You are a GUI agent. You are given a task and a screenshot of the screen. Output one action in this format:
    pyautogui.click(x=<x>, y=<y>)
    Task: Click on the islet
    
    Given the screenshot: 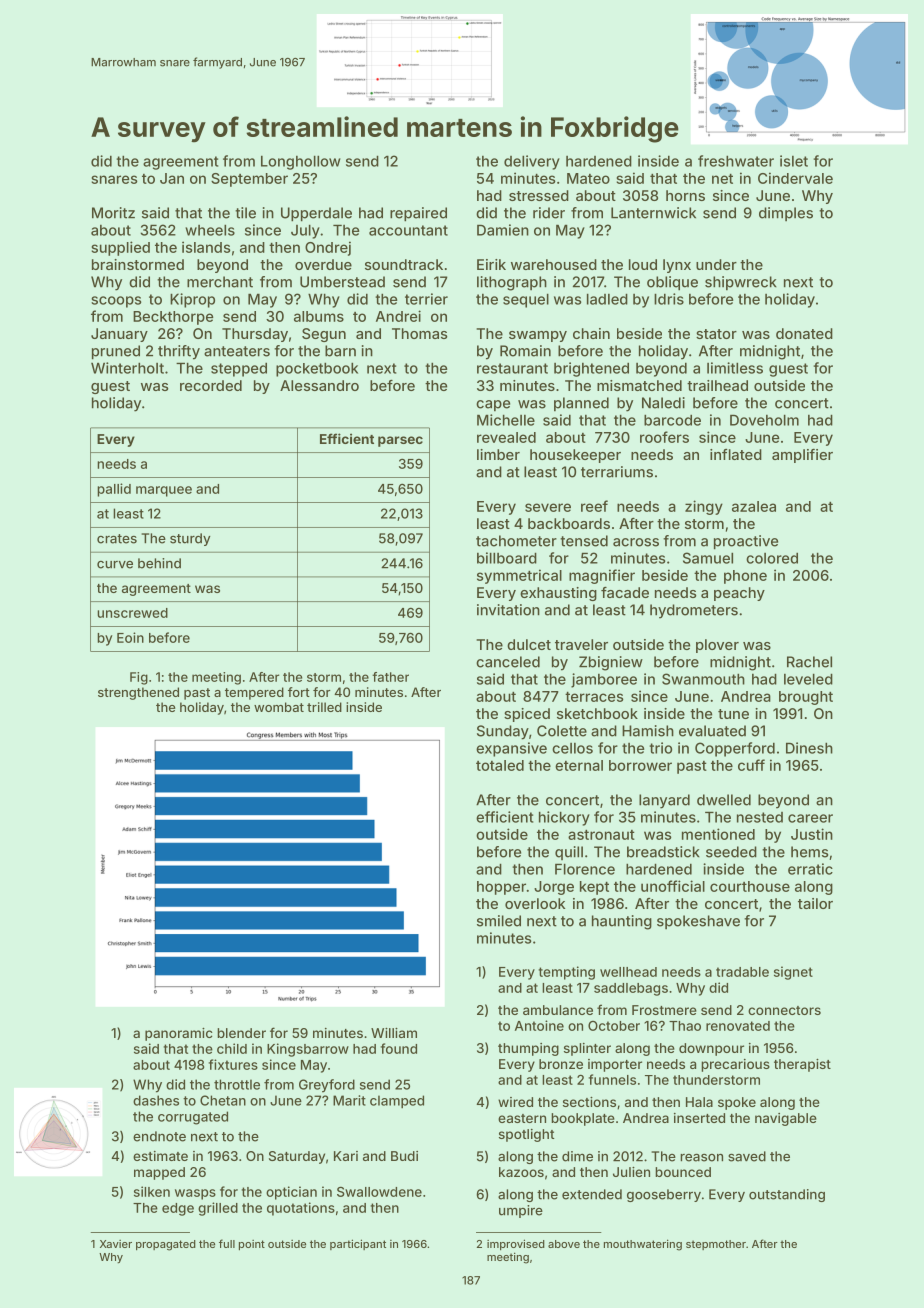 What is the action you would take?
    pyautogui.click(x=794, y=161)
